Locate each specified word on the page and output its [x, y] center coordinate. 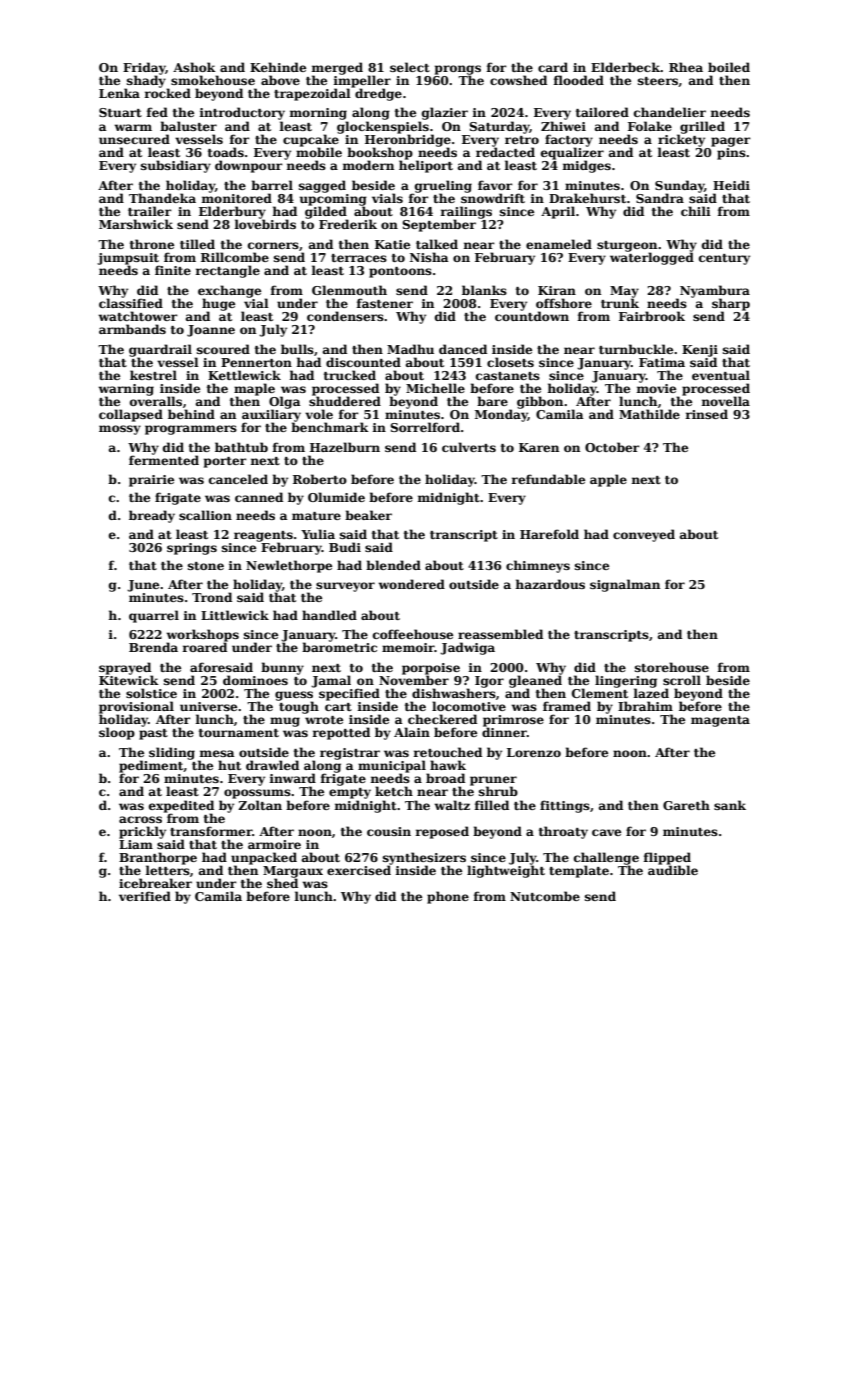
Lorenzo [534, 752]
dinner [504, 732]
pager [731, 142]
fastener [385, 303]
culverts [469, 447]
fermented [164, 460]
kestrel [153, 375]
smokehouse [213, 80]
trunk [620, 303]
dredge [378, 94]
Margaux [293, 872]
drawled [272, 765]
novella [726, 401]
